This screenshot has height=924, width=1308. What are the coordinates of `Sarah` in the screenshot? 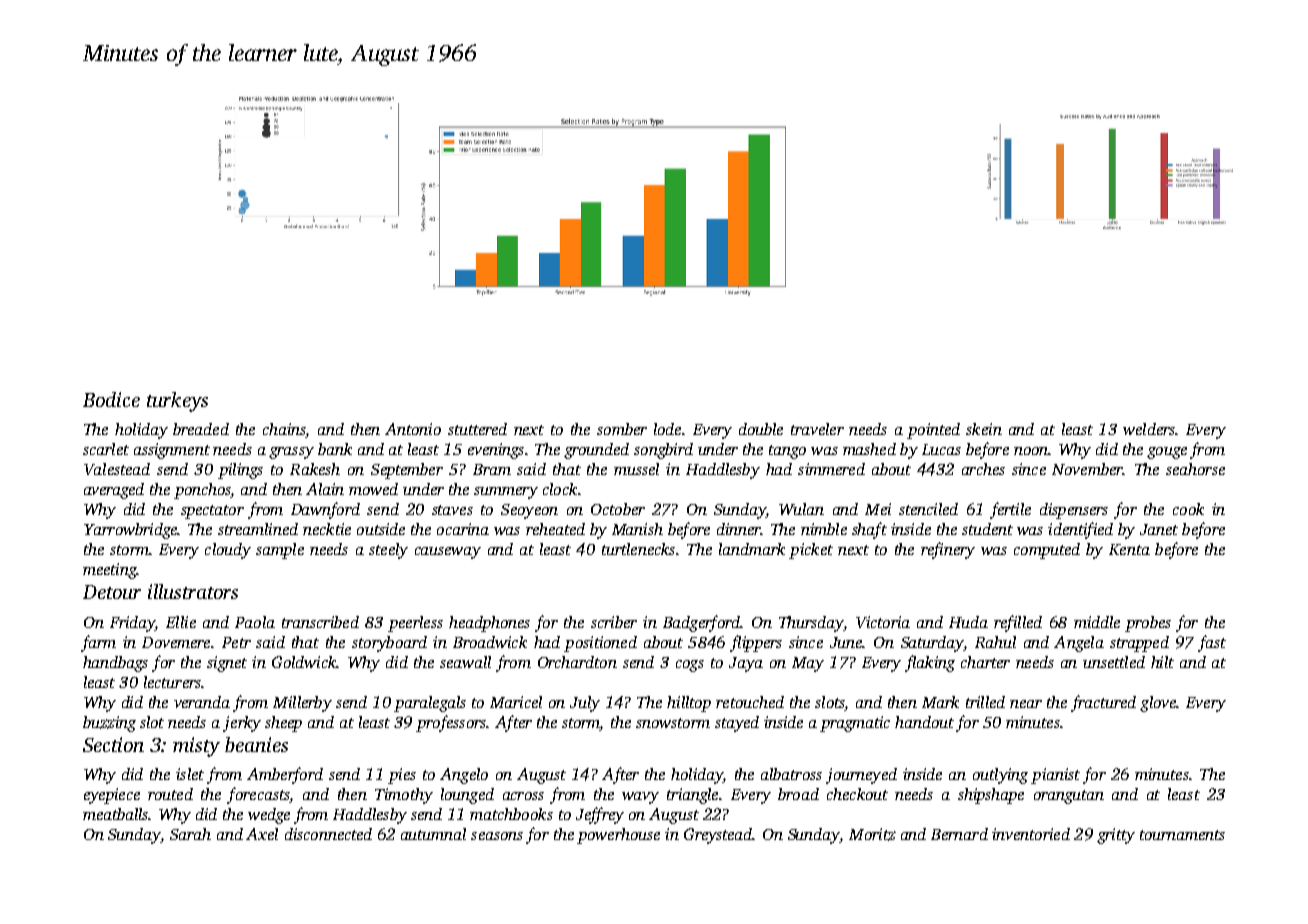 It's located at (190, 834).
